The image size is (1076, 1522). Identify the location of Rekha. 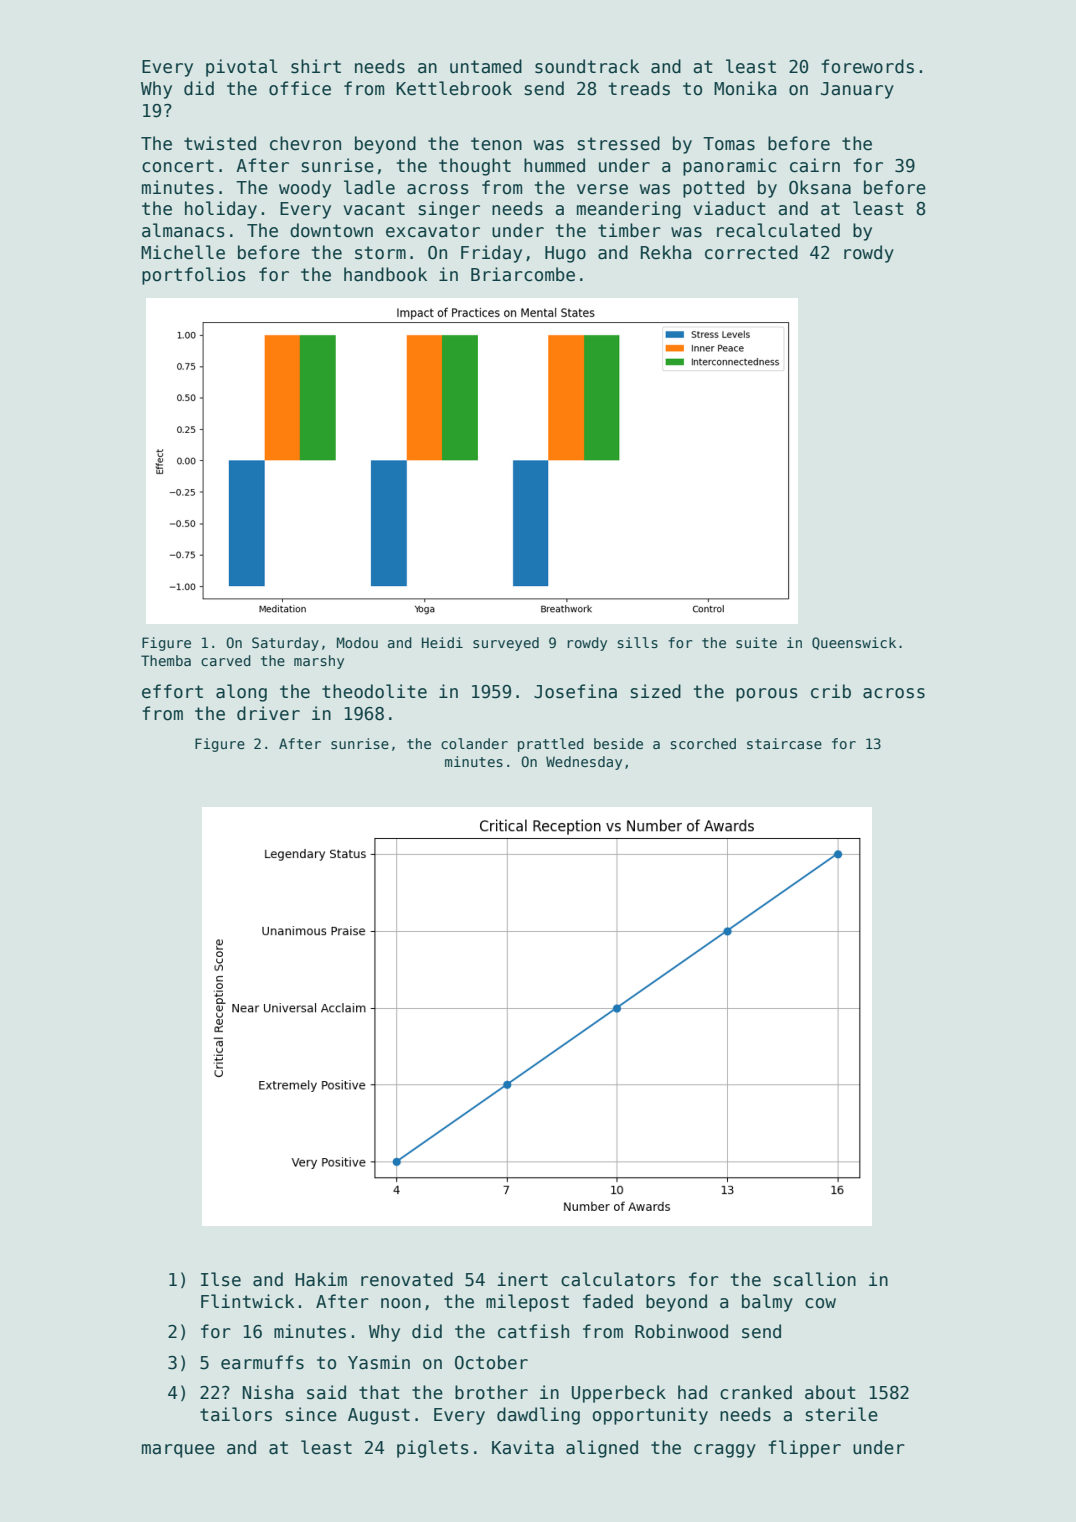
(666, 252).
